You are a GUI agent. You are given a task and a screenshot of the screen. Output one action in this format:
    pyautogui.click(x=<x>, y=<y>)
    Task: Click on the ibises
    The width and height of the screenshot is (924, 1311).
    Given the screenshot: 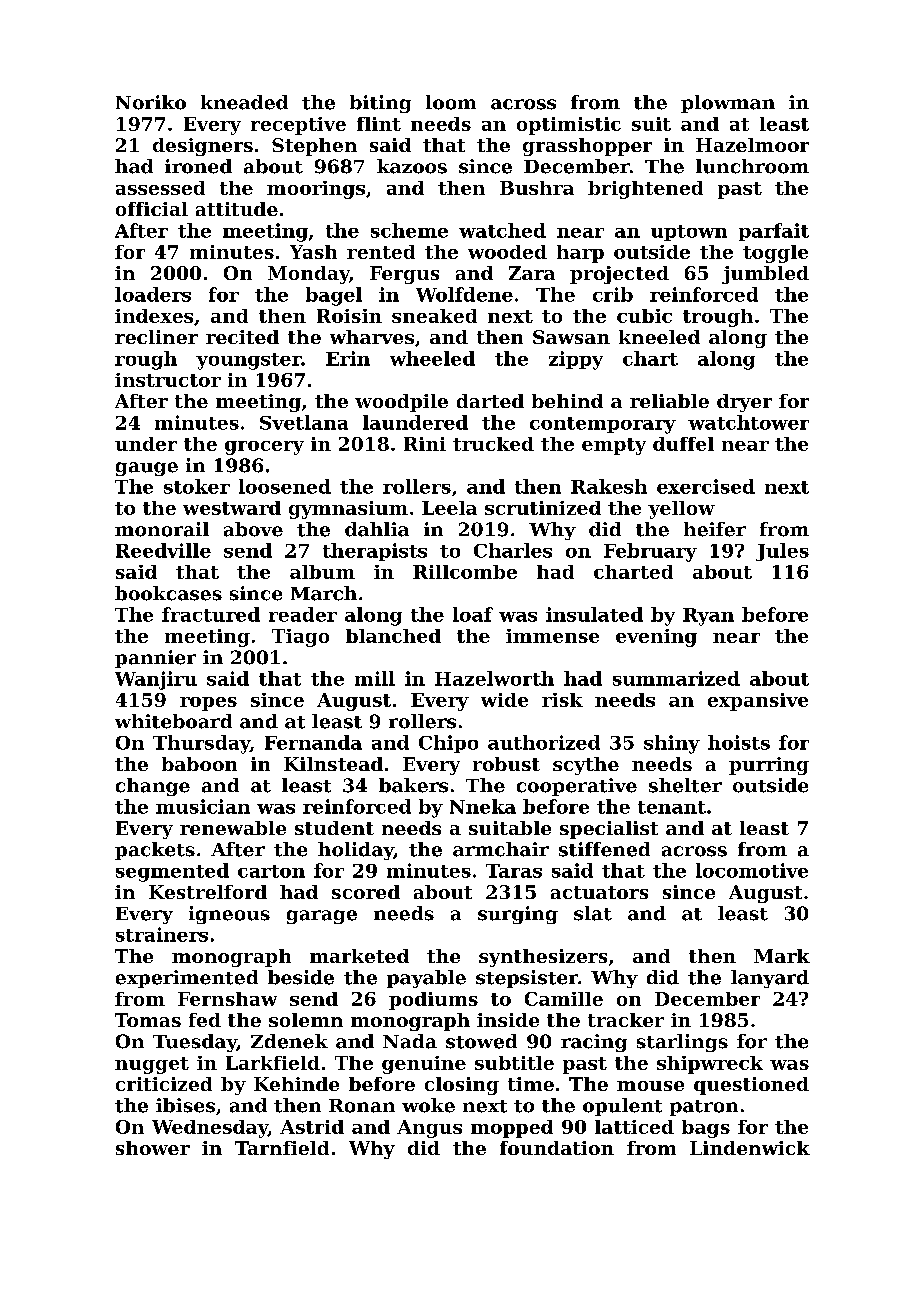 What is the action you would take?
    pyautogui.click(x=185, y=1105)
